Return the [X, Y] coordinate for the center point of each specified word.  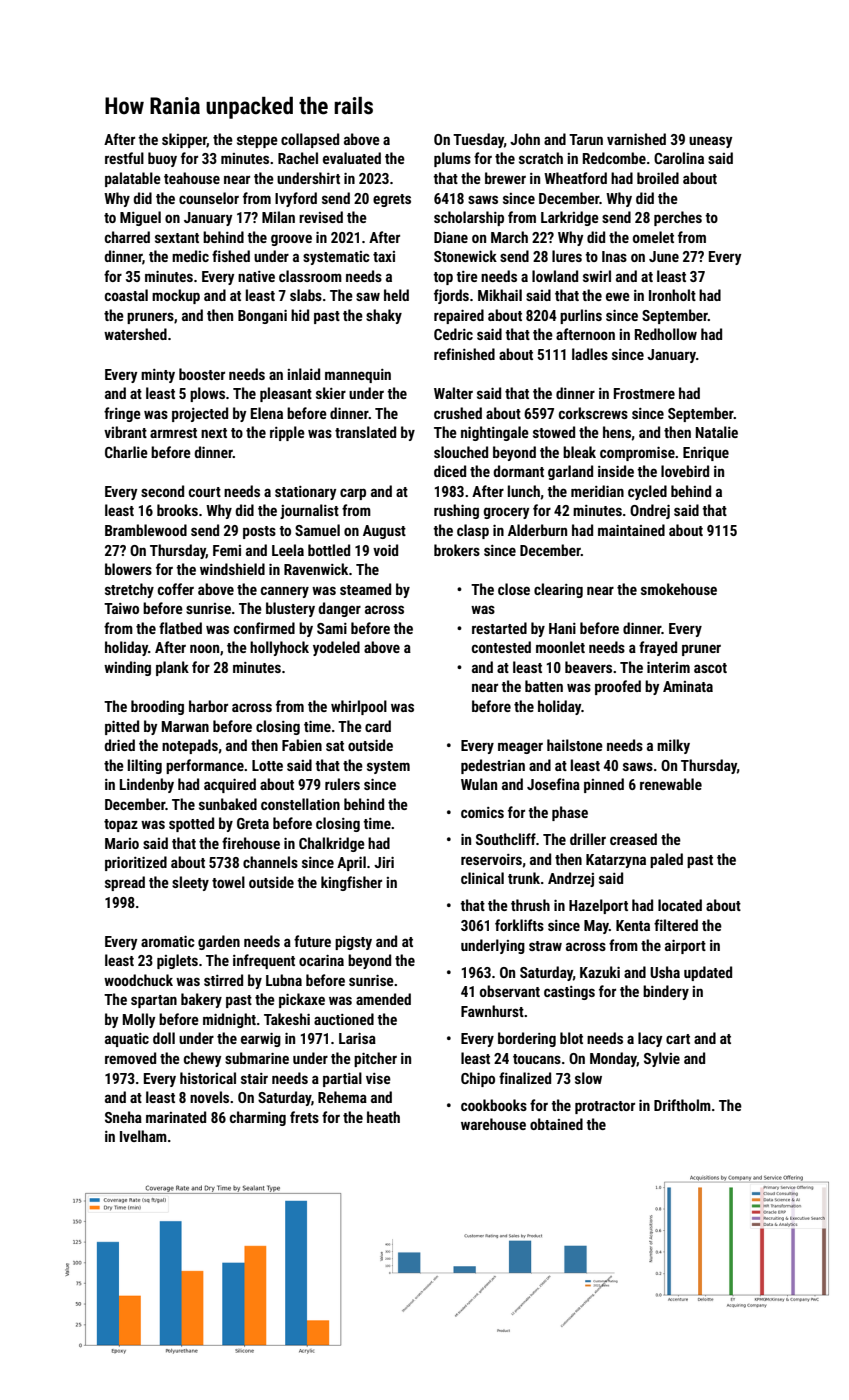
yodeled [336, 648]
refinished [464, 354]
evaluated [352, 158]
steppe [257, 141]
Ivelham [143, 1136]
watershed [135, 334]
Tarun [586, 139]
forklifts [519, 925]
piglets [177, 961]
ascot [710, 668]
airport [685, 947]
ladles [590, 354]
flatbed [180, 628]
